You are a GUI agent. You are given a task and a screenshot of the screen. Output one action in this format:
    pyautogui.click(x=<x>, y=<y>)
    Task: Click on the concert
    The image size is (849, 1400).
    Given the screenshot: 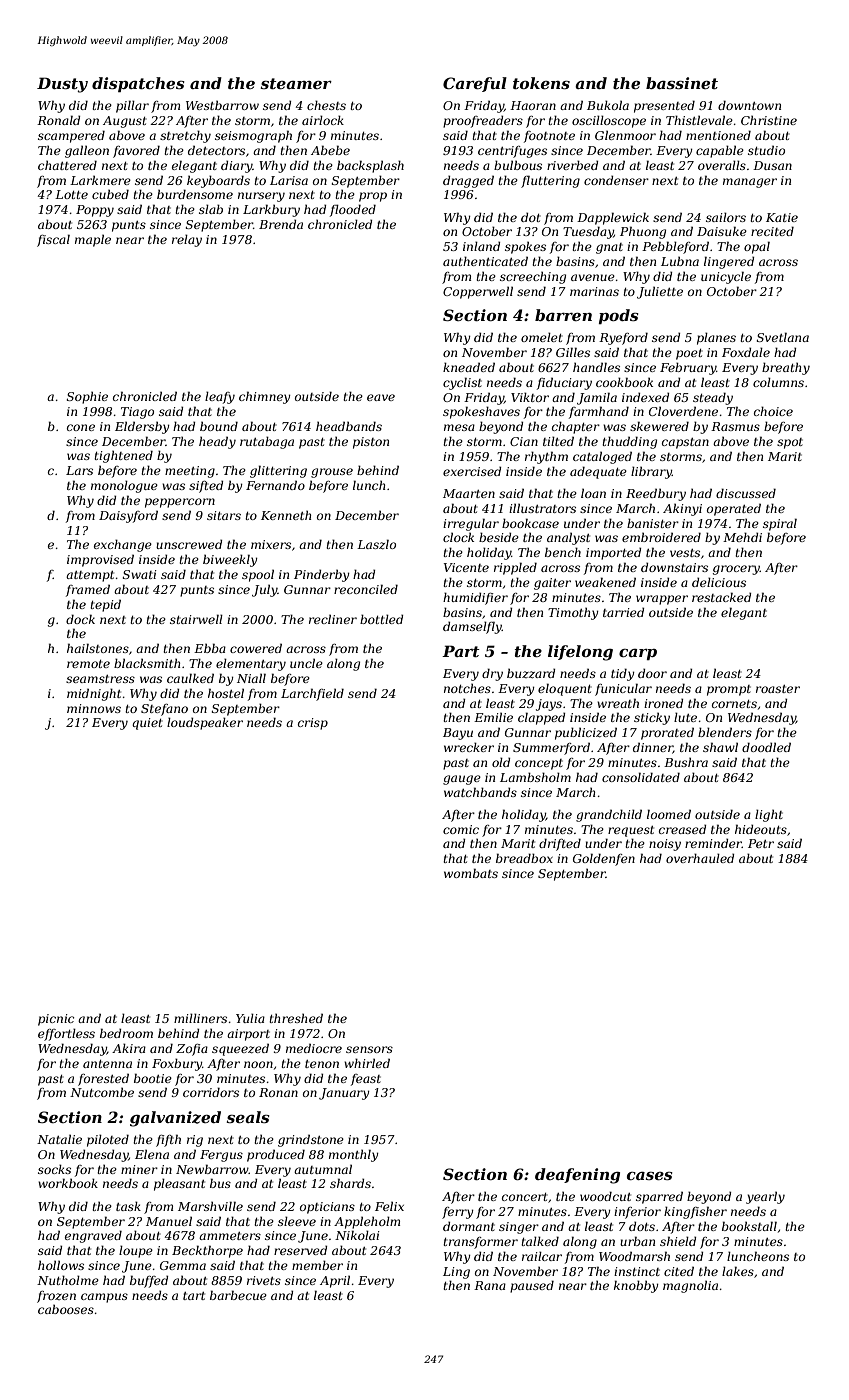 What is the action you would take?
    pyautogui.click(x=525, y=1197)
